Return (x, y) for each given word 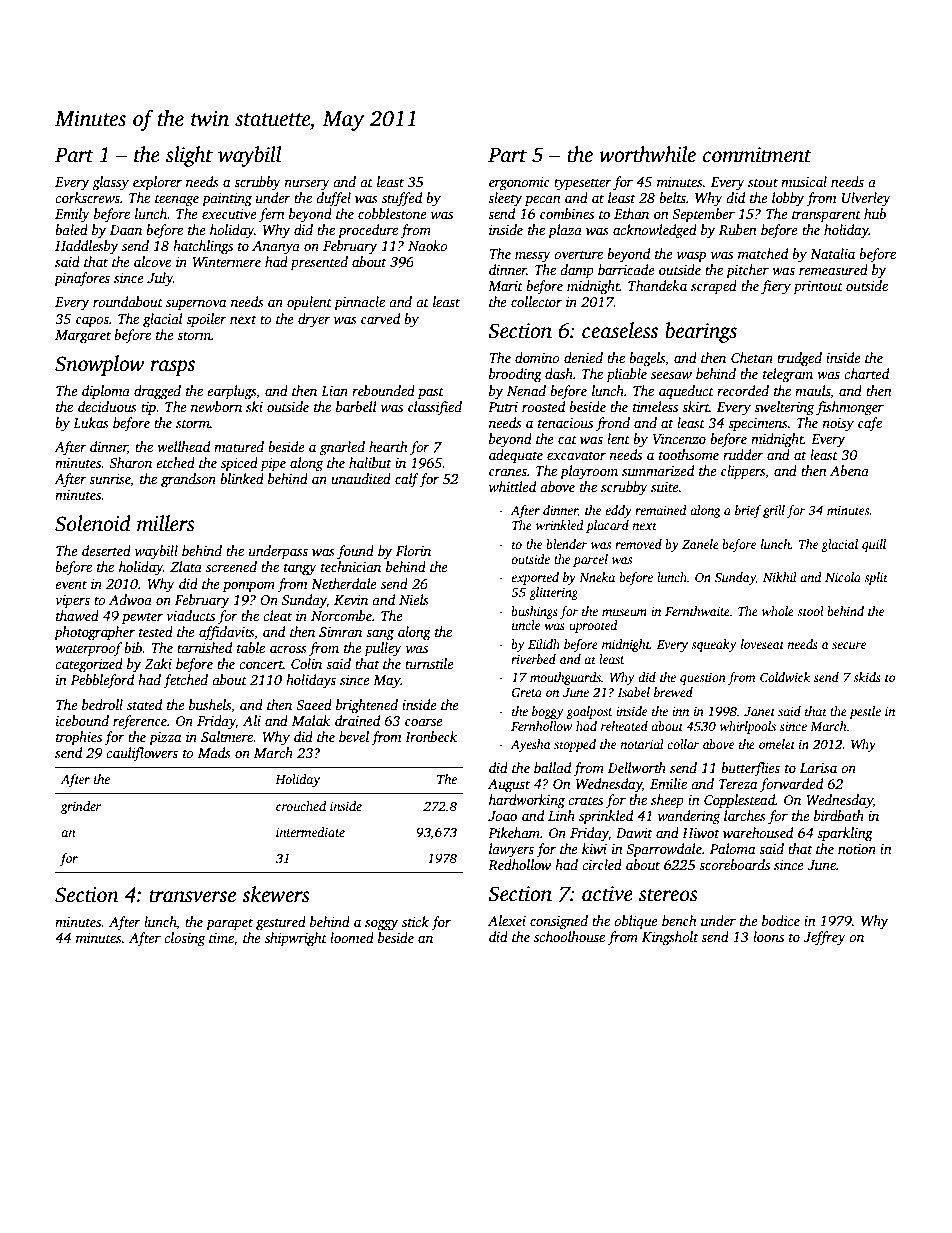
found (355, 552)
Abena (849, 470)
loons (768, 936)
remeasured (833, 269)
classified (435, 408)
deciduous (107, 406)
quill (874, 545)
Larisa (818, 768)
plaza (565, 231)
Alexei (507, 920)
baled (71, 229)
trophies (79, 738)
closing (184, 939)
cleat (277, 615)
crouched (301, 806)
